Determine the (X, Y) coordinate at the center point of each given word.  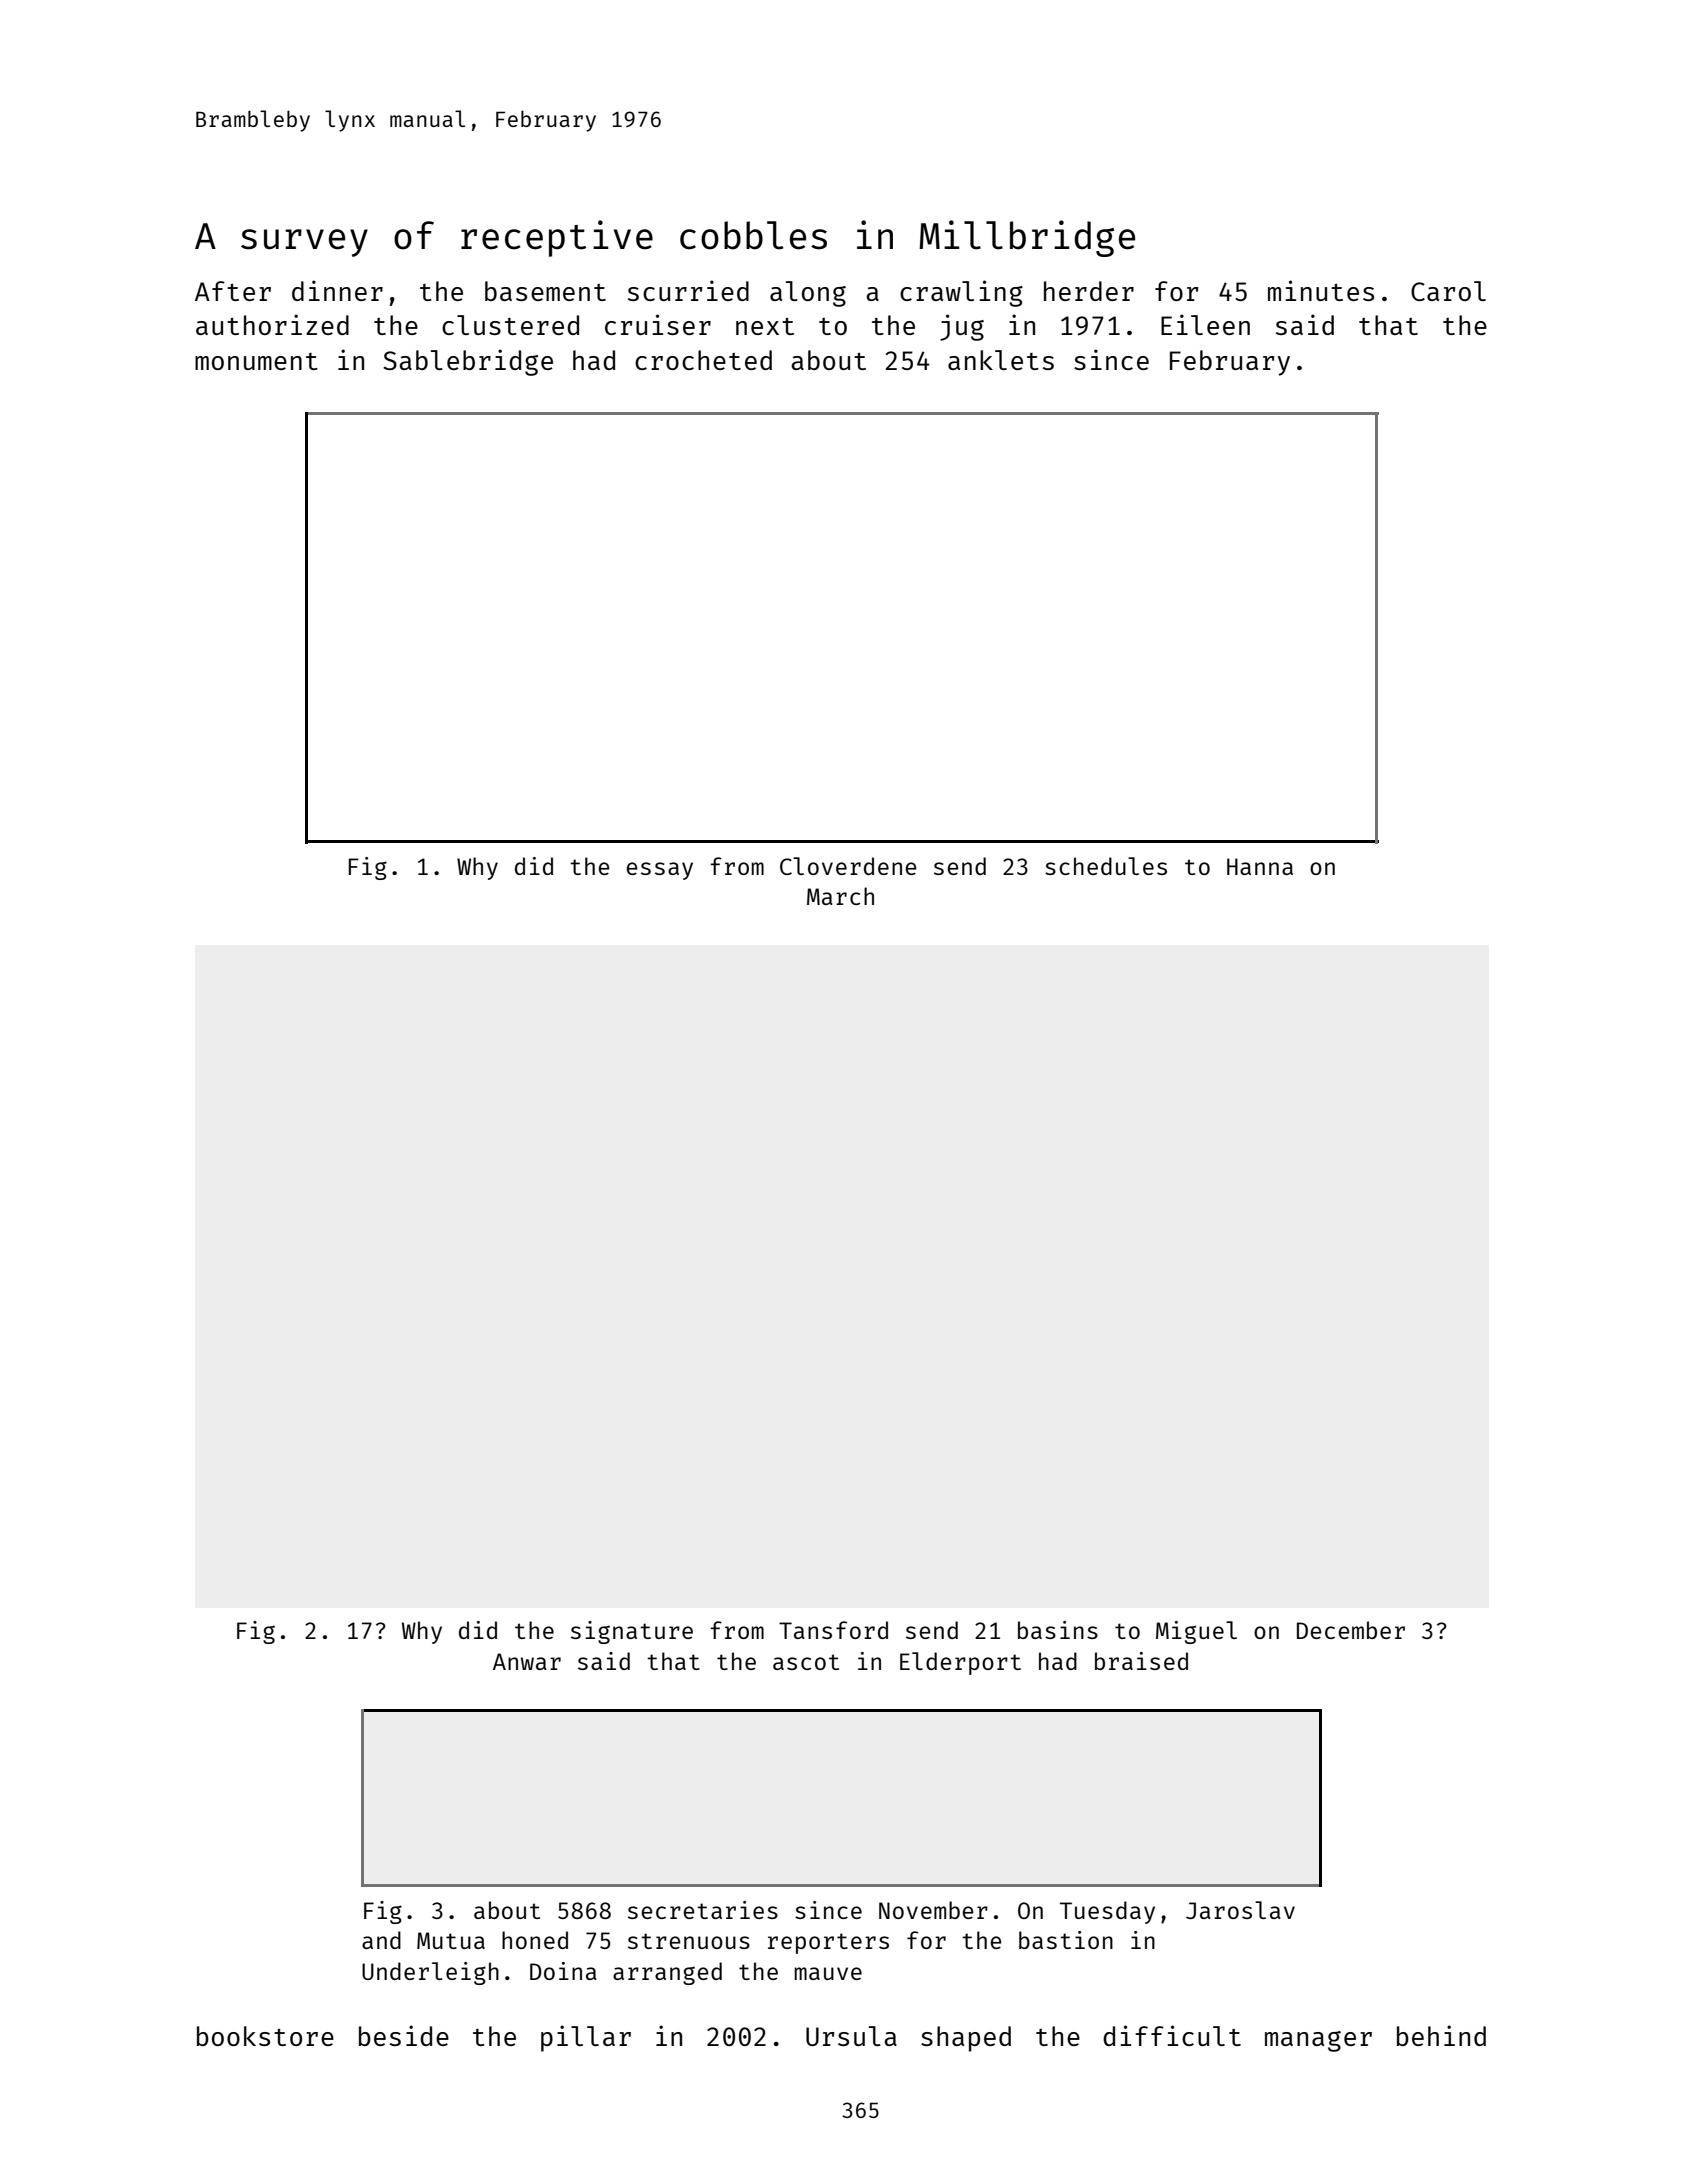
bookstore (265, 2036)
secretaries (703, 1910)
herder (1089, 291)
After (233, 291)
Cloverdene (848, 866)
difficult (1172, 2035)
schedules (1106, 866)
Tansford (833, 1630)
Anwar (527, 1661)
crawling (961, 293)
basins (1058, 1630)
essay (660, 871)
